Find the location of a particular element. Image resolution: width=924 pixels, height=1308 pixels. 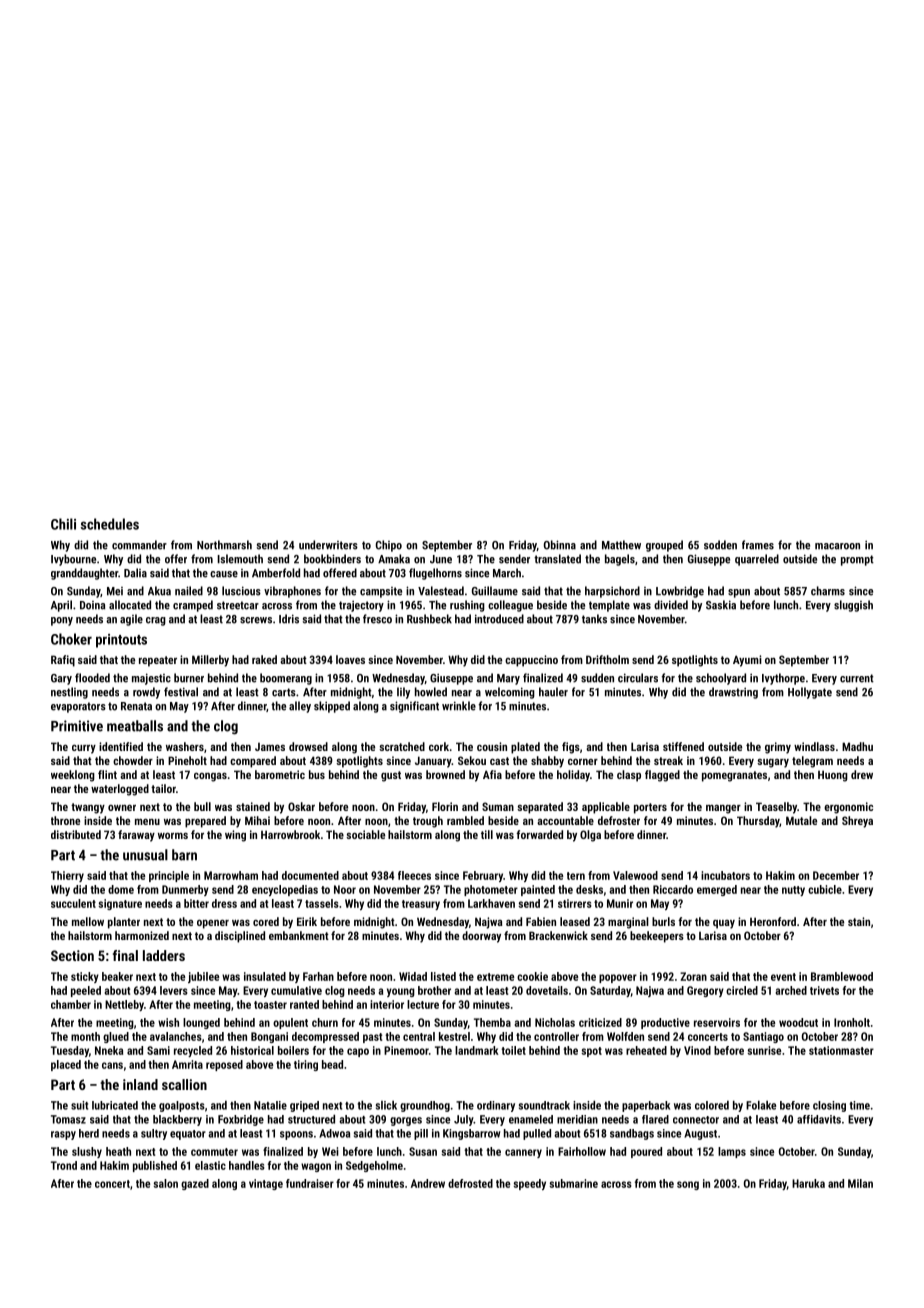

schedules is located at coordinates (110, 524).
